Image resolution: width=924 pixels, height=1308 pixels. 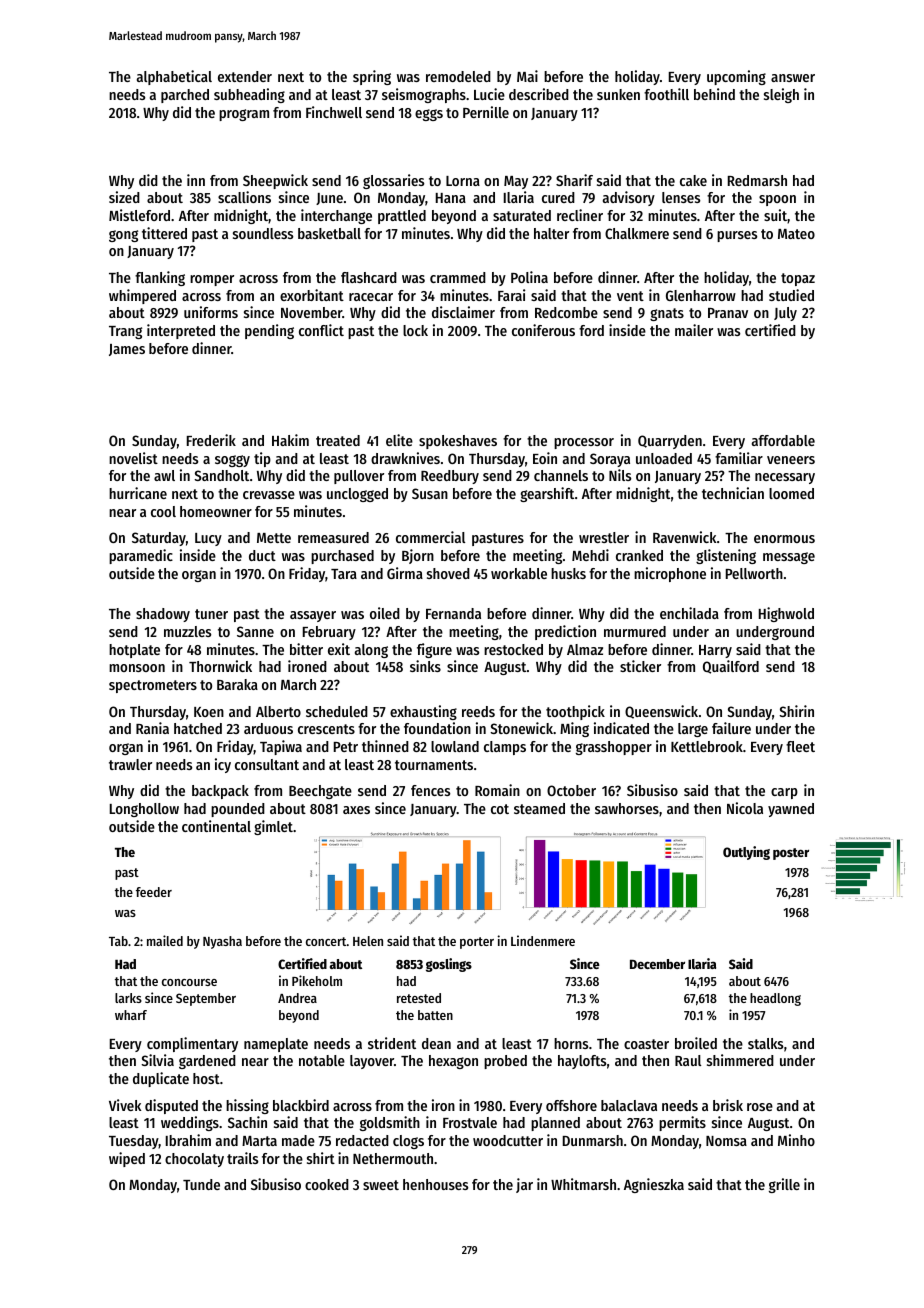 I want to click on answer, so click(x=793, y=78).
